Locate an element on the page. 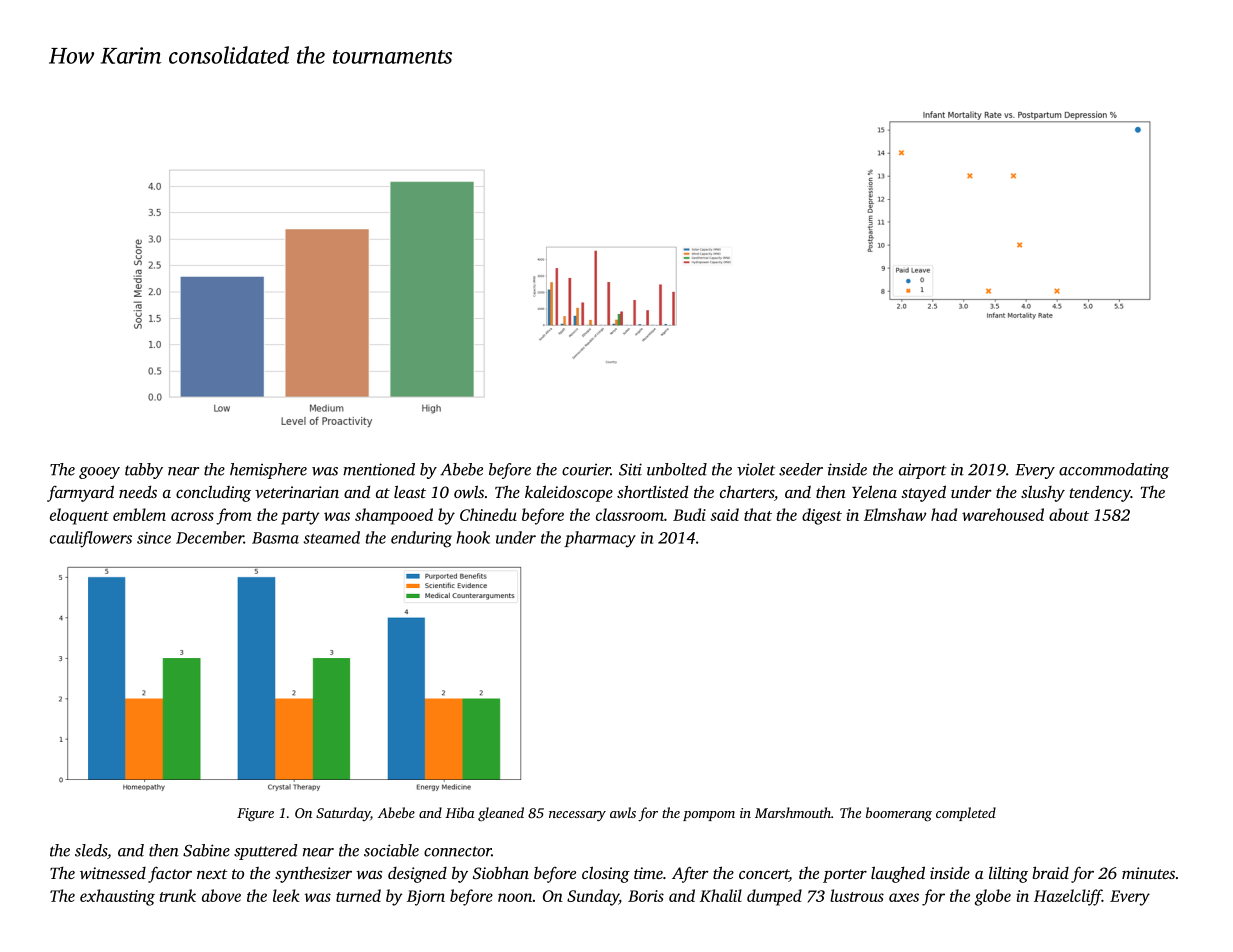  airport is located at coordinates (922, 471).
